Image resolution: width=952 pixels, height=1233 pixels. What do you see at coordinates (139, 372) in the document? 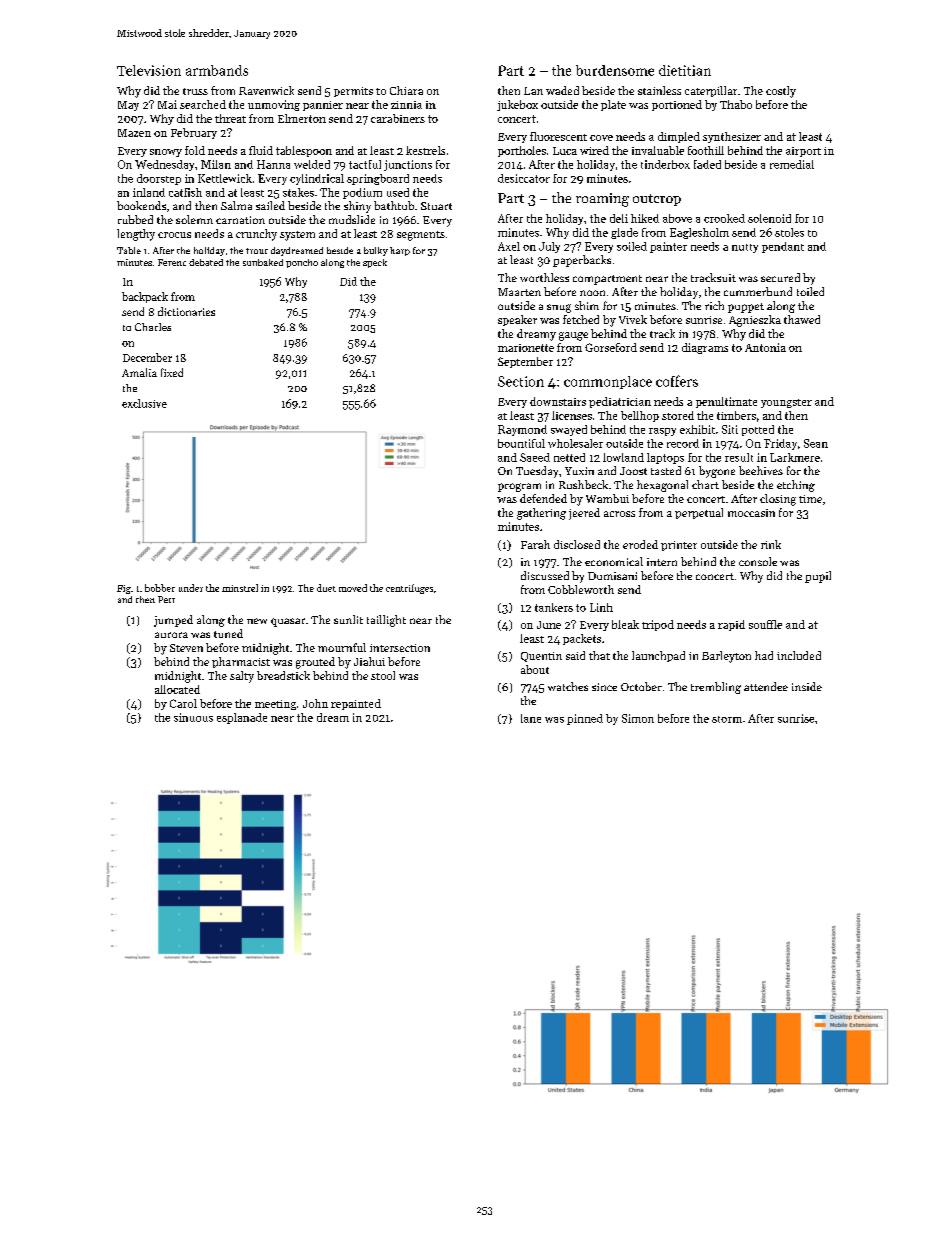
I see `Amalia` at bounding box center [139, 372].
